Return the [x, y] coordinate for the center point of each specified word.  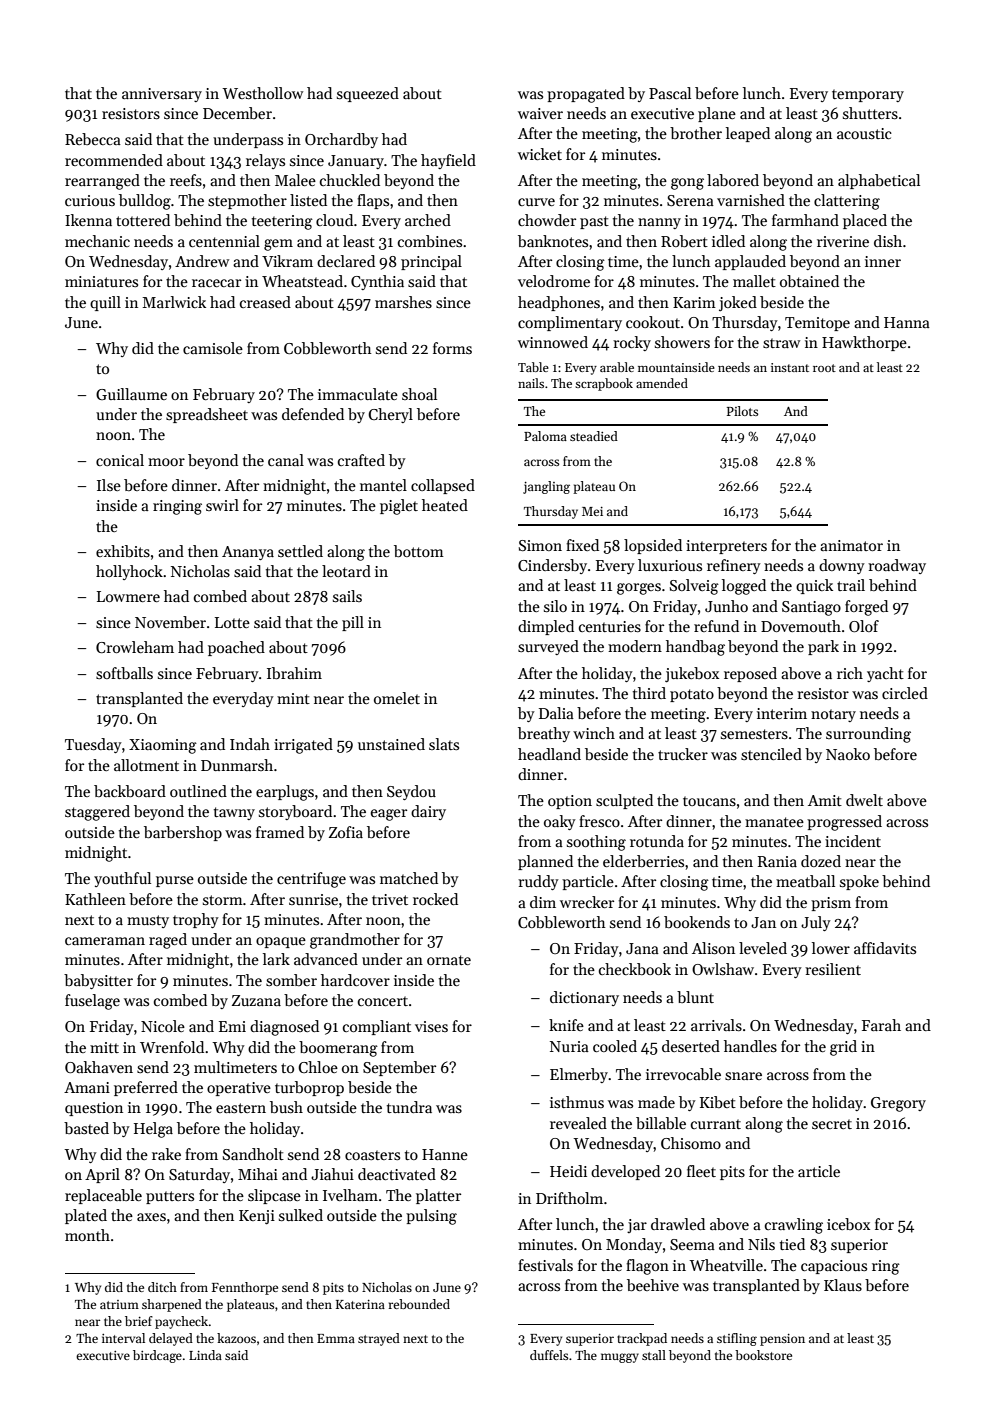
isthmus [577, 1102]
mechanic [97, 241]
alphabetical [879, 181]
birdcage [157, 1356]
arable [617, 367]
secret [832, 1124]
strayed [379, 1339]
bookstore [763, 1355]
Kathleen [95, 899]
